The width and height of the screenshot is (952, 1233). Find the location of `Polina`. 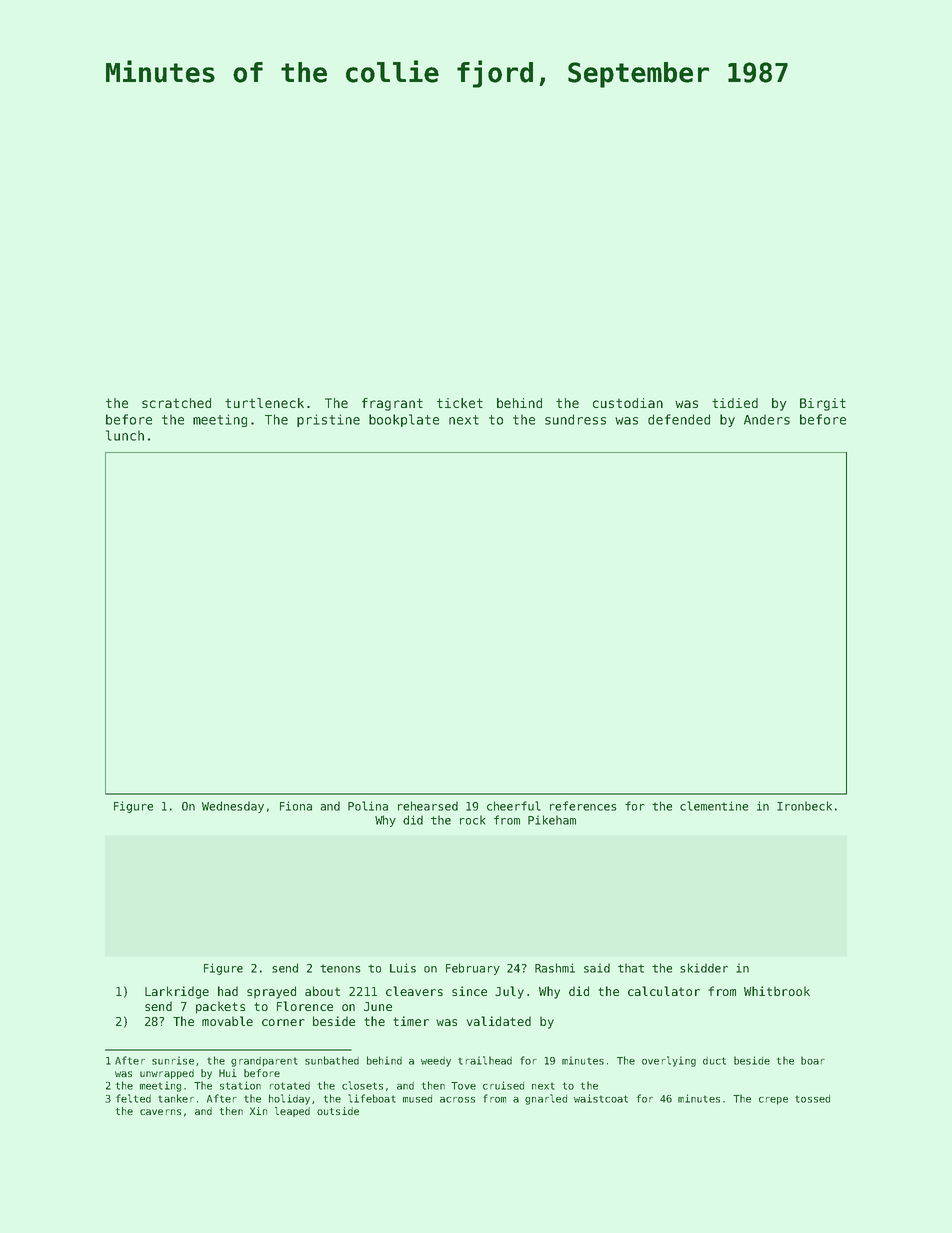

Polina is located at coordinates (368, 806).
